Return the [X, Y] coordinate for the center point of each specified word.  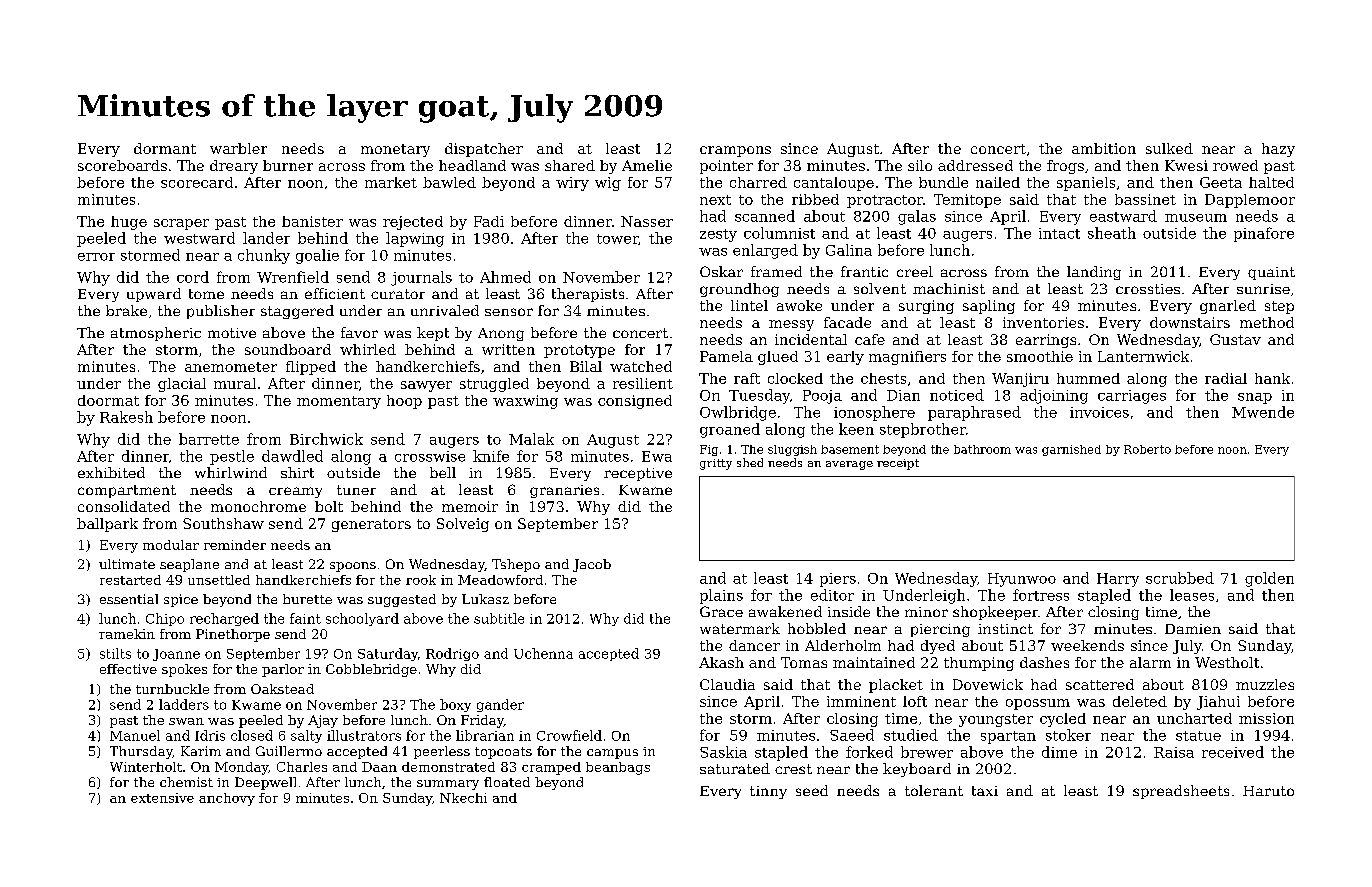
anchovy [227, 799]
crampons [735, 151]
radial [1226, 378]
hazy [1278, 150]
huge [129, 223]
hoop [404, 402]
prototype [579, 351]
